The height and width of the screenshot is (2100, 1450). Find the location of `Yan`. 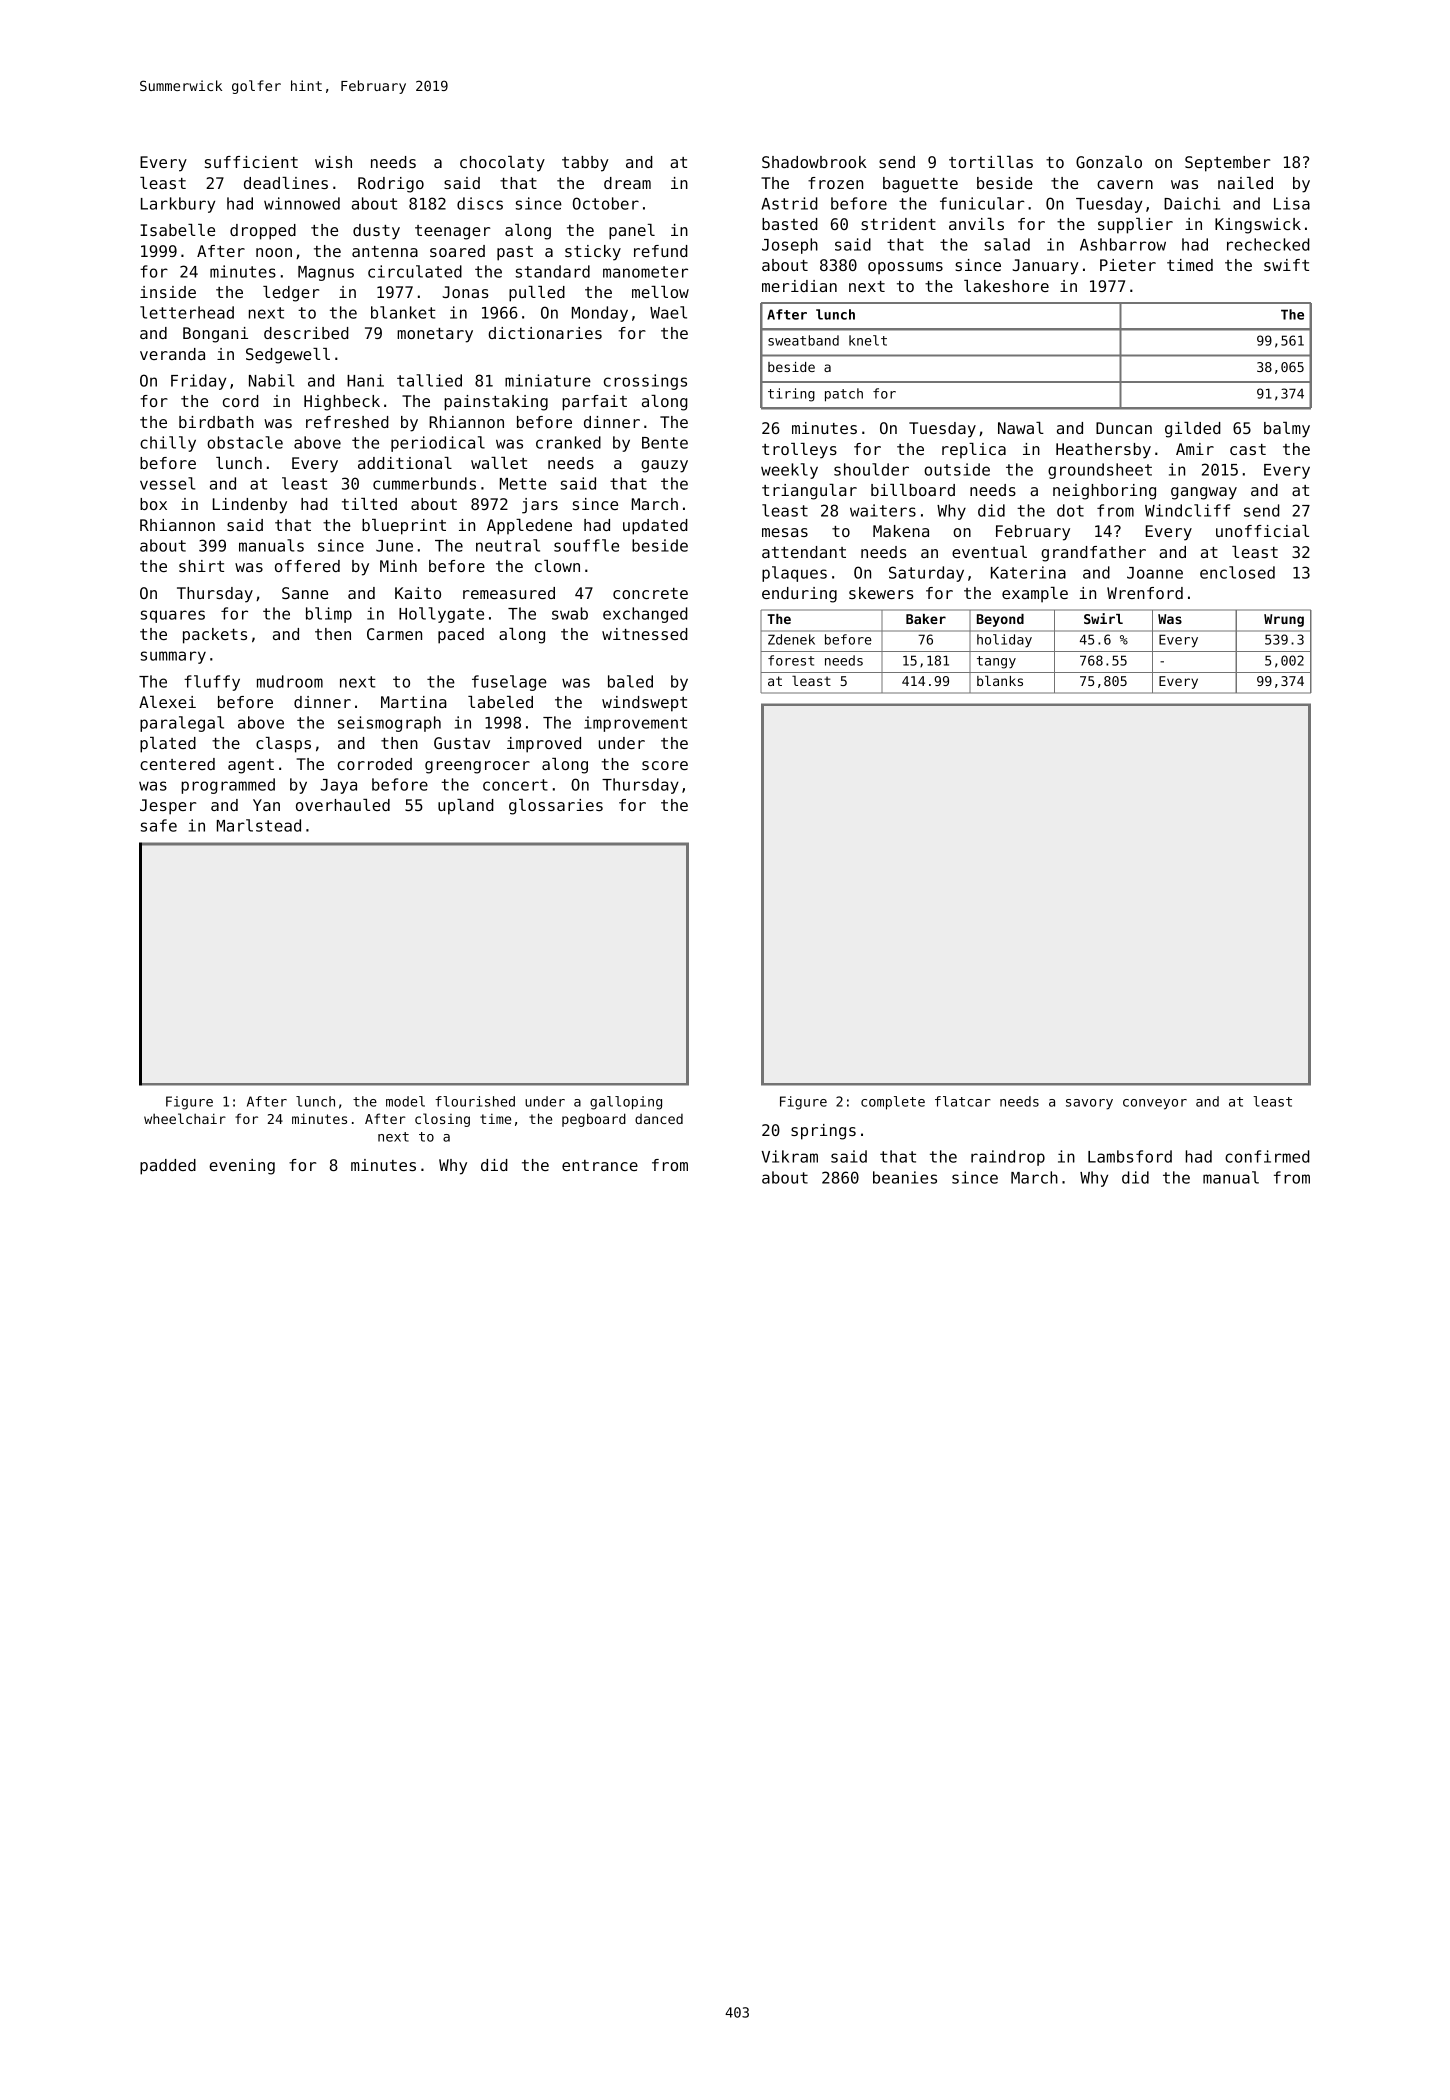

Yan is located at coordinates (266, 805).
